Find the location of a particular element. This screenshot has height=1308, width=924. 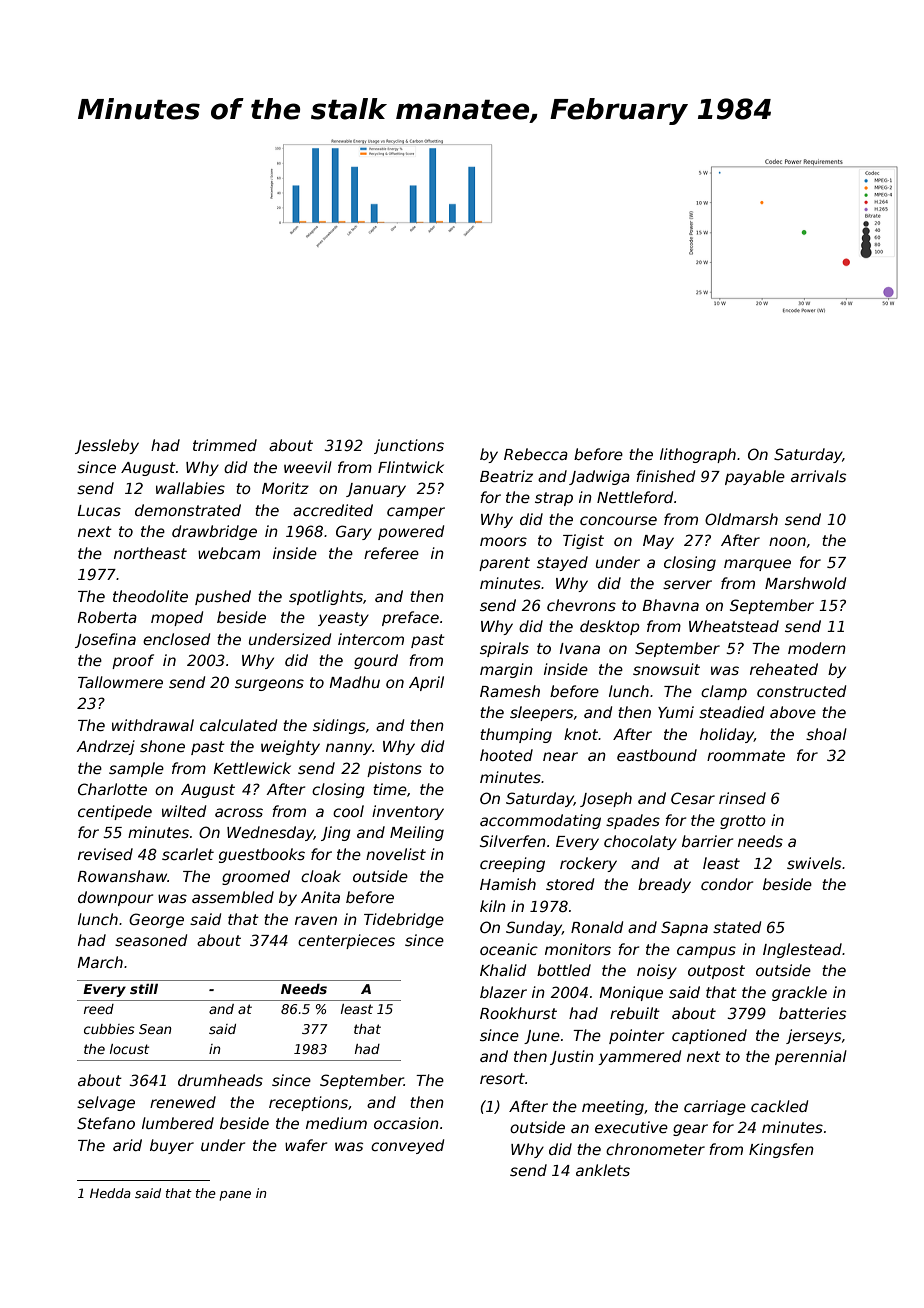

shoal is located at coordinates (826, 734).
